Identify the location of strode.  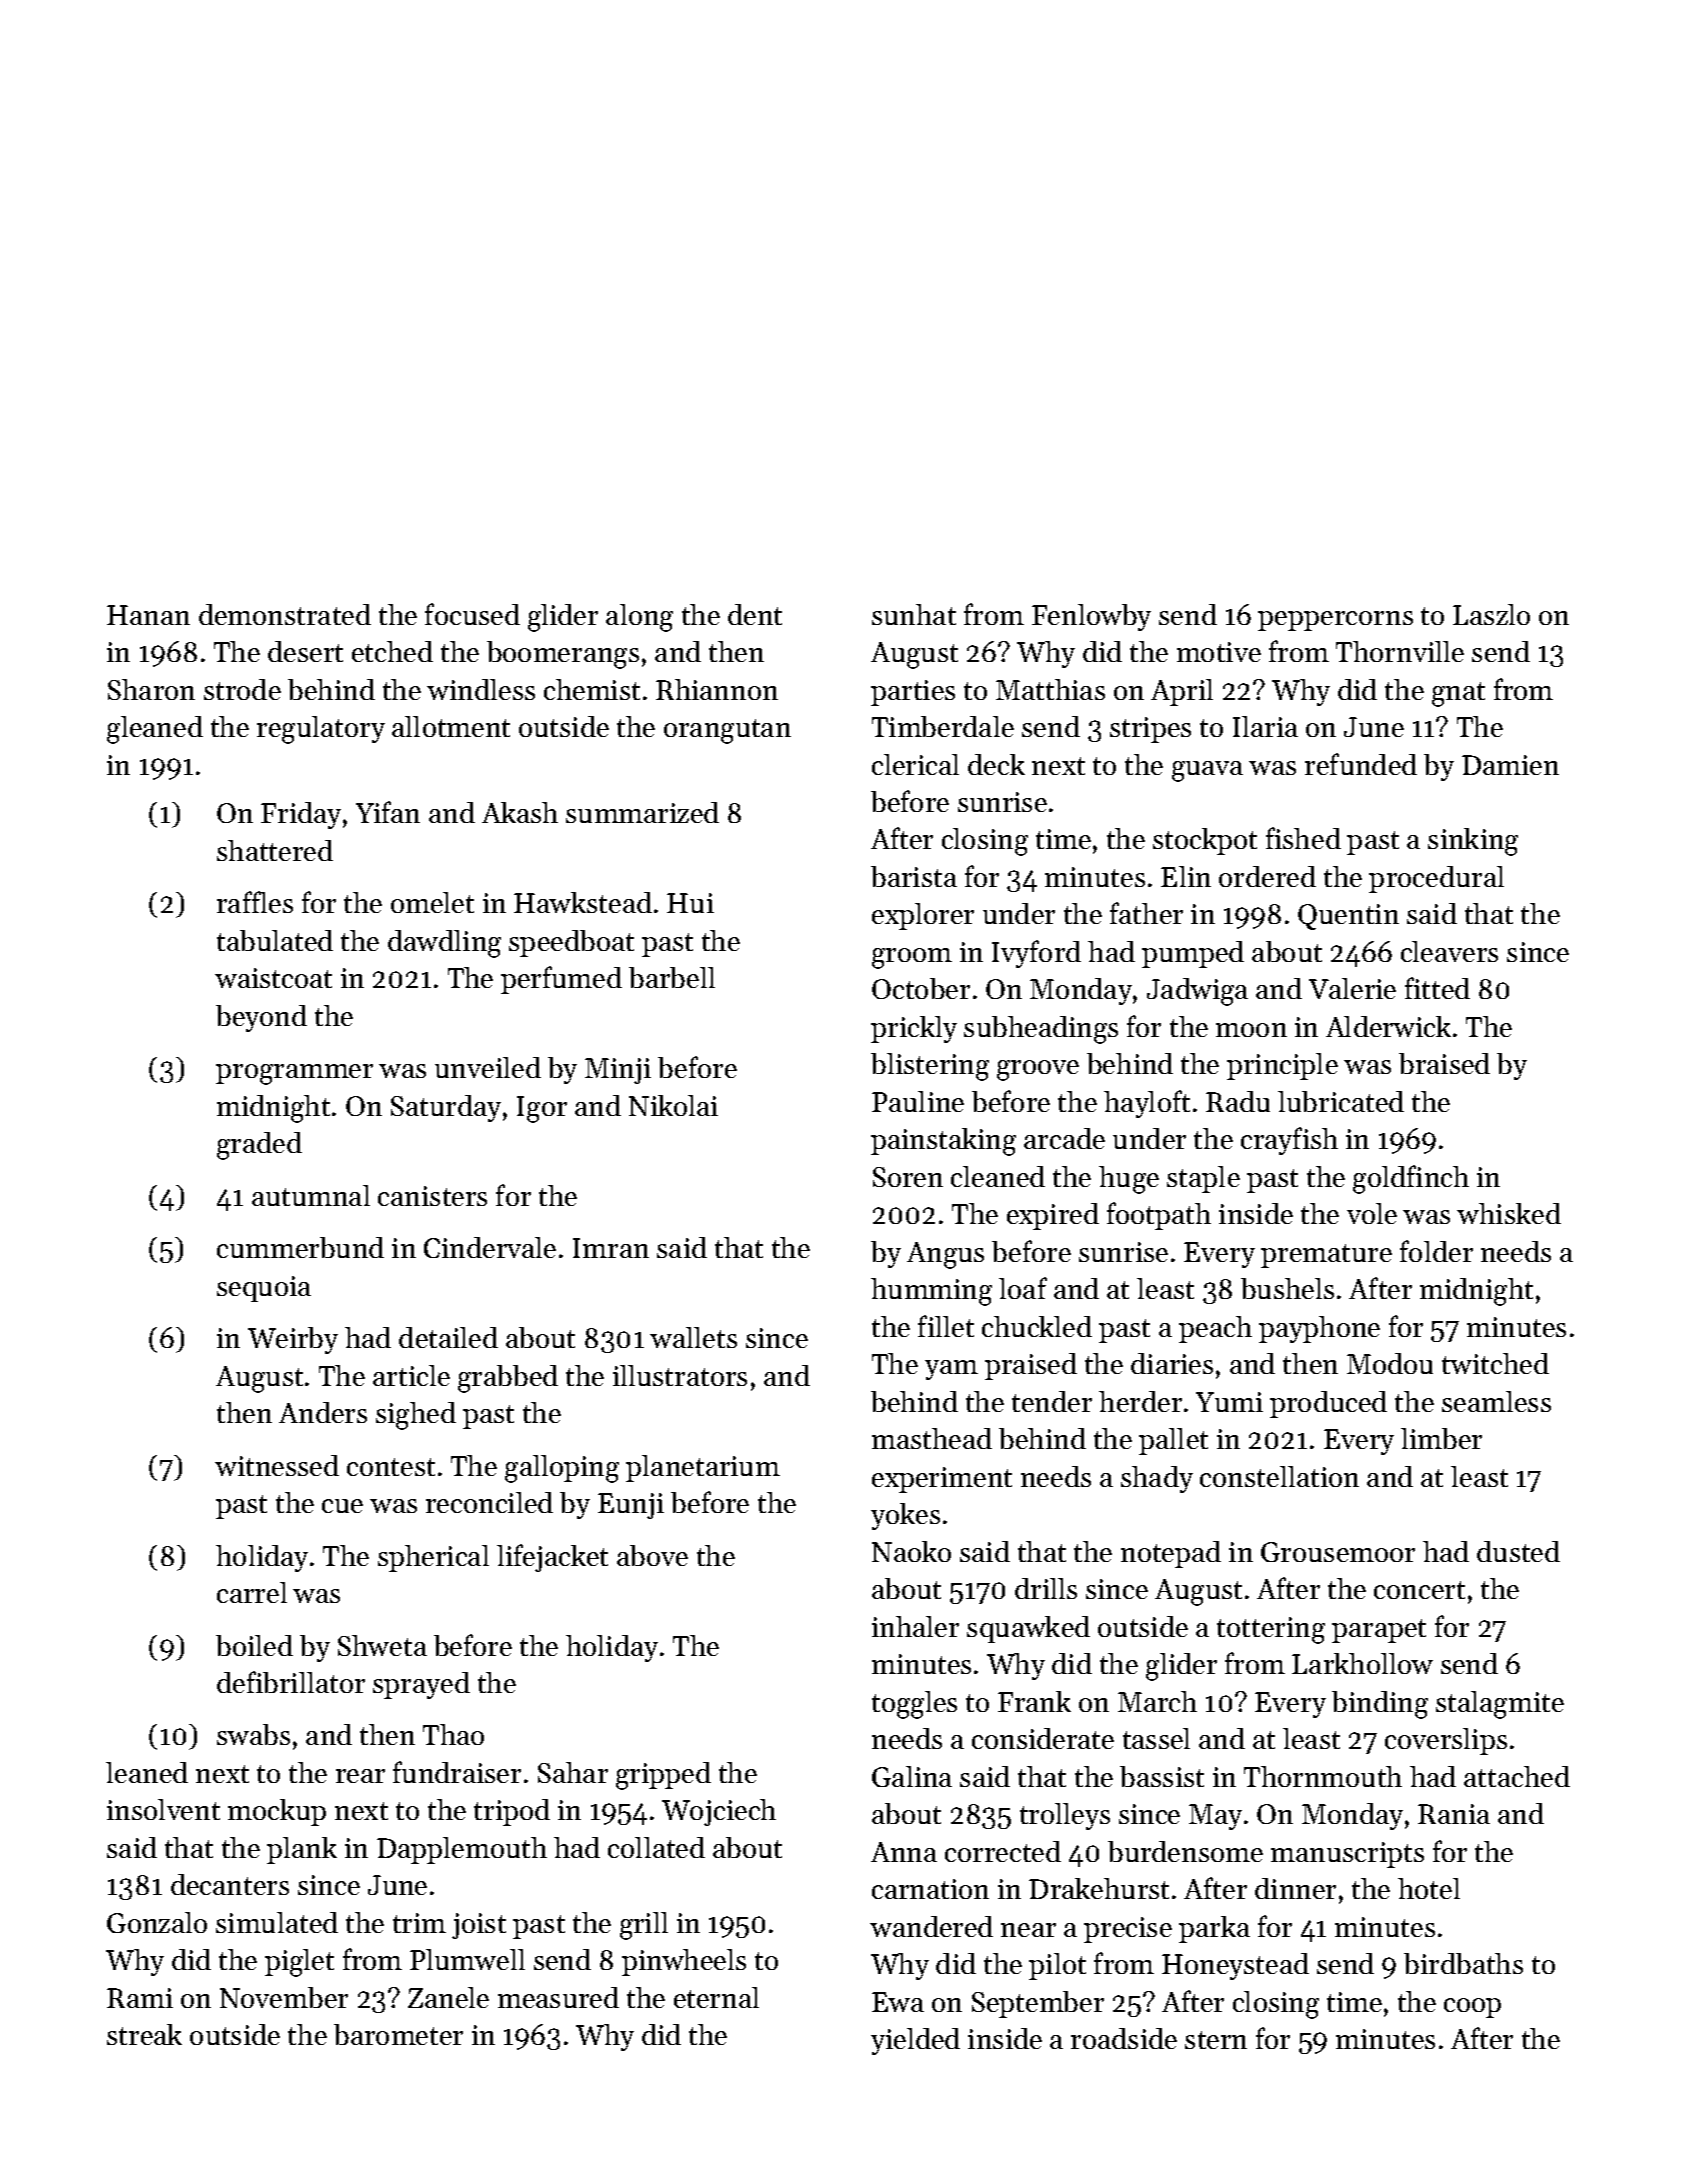
(242, 689).
